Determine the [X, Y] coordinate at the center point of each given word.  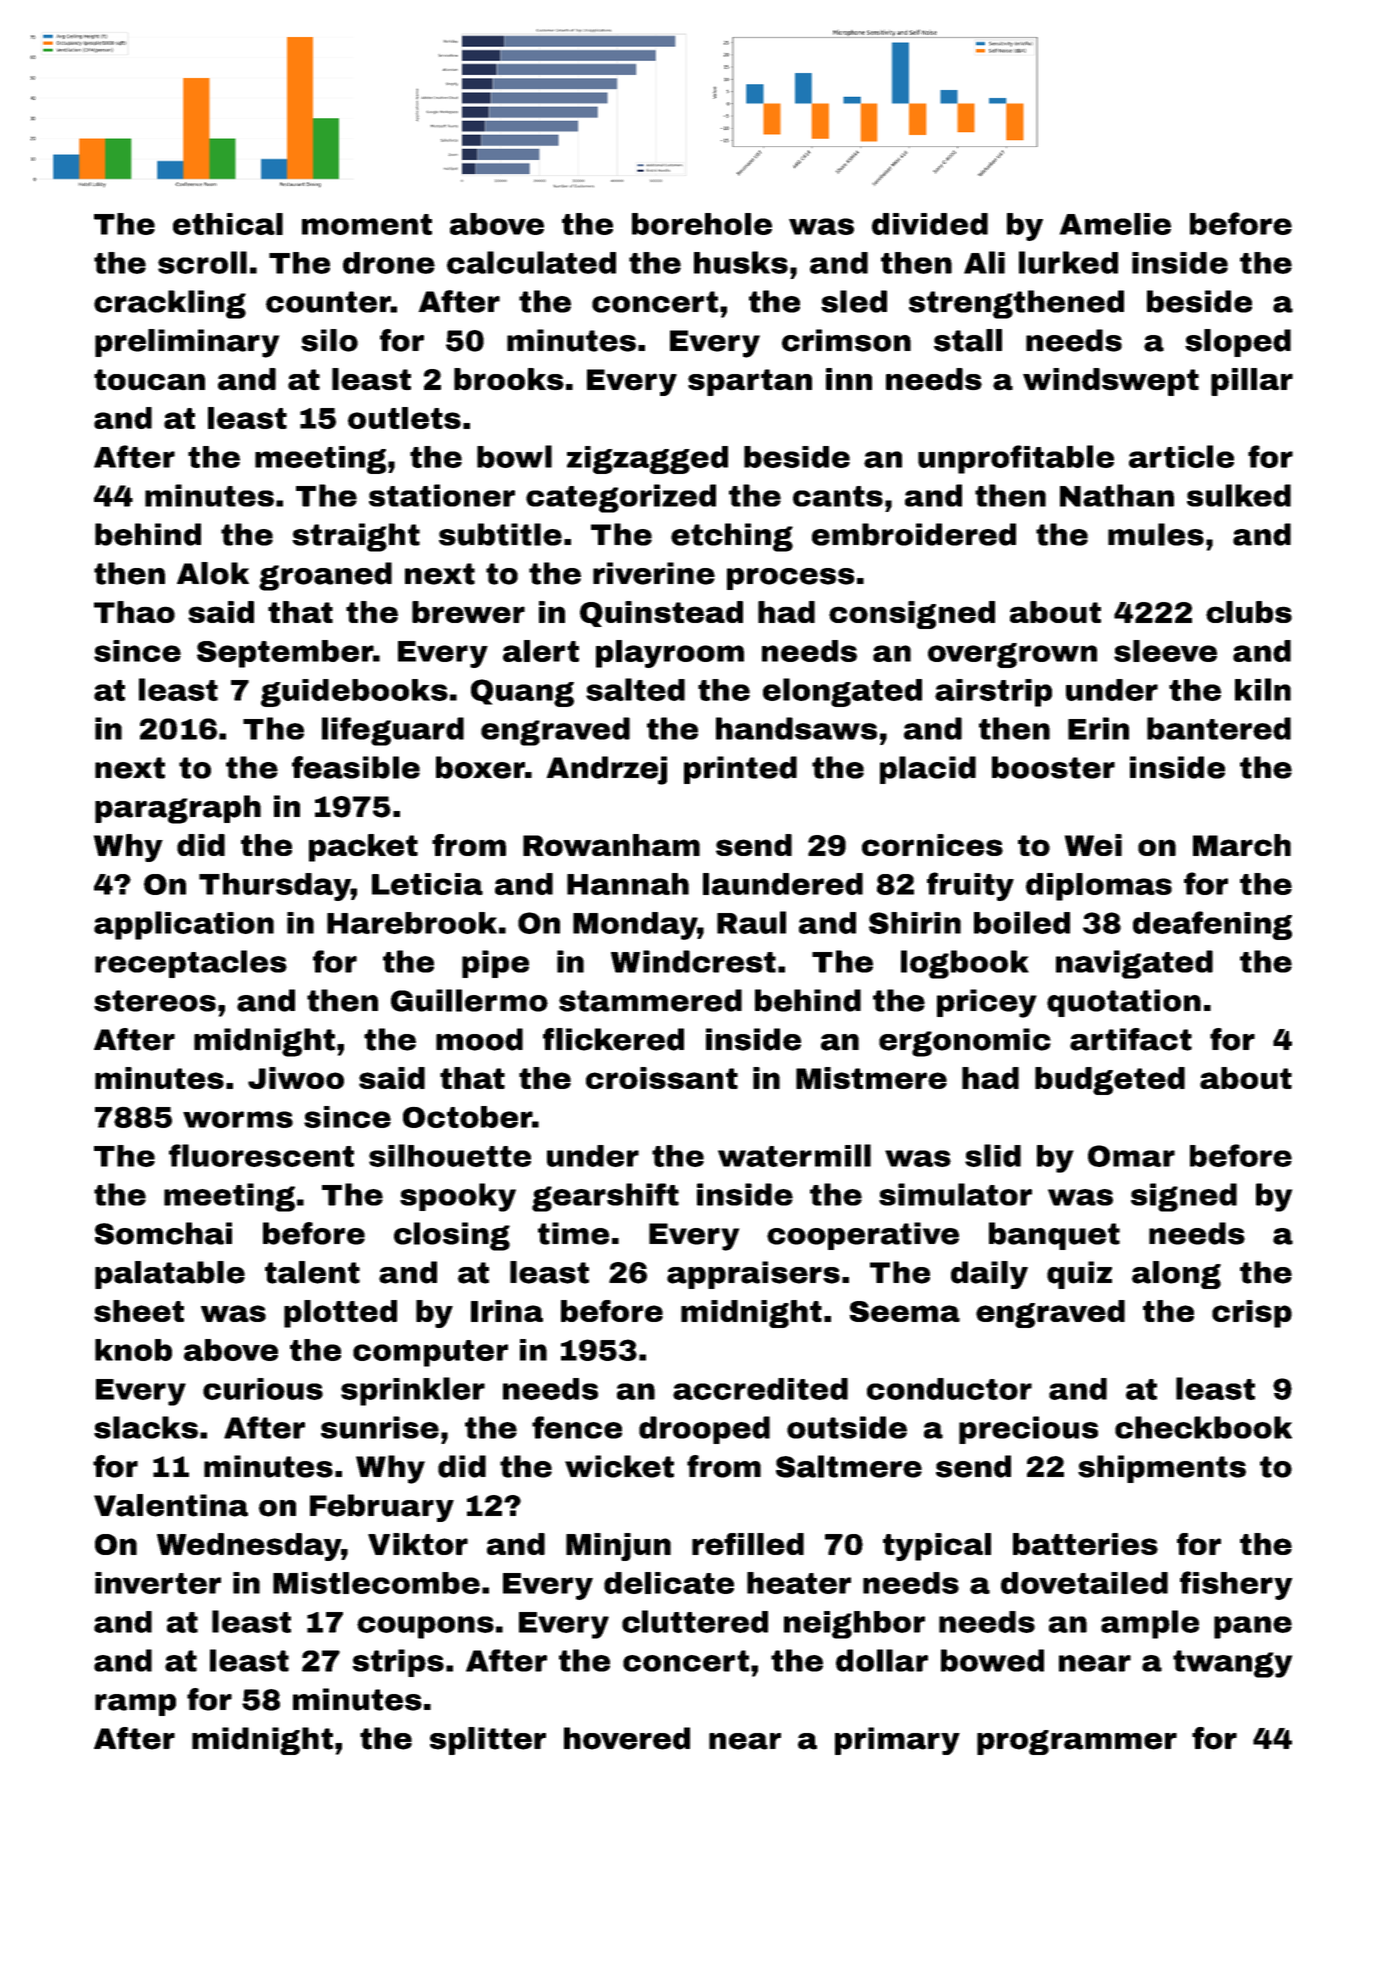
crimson [846, 340]
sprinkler [413, 1391]
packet [363, 848]
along [1176, 1275]
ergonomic [965, 1042]
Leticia [427, 884]
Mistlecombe [376, 1583]
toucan [149, 380]
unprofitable [1016, 459]
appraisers [753, 1275]
